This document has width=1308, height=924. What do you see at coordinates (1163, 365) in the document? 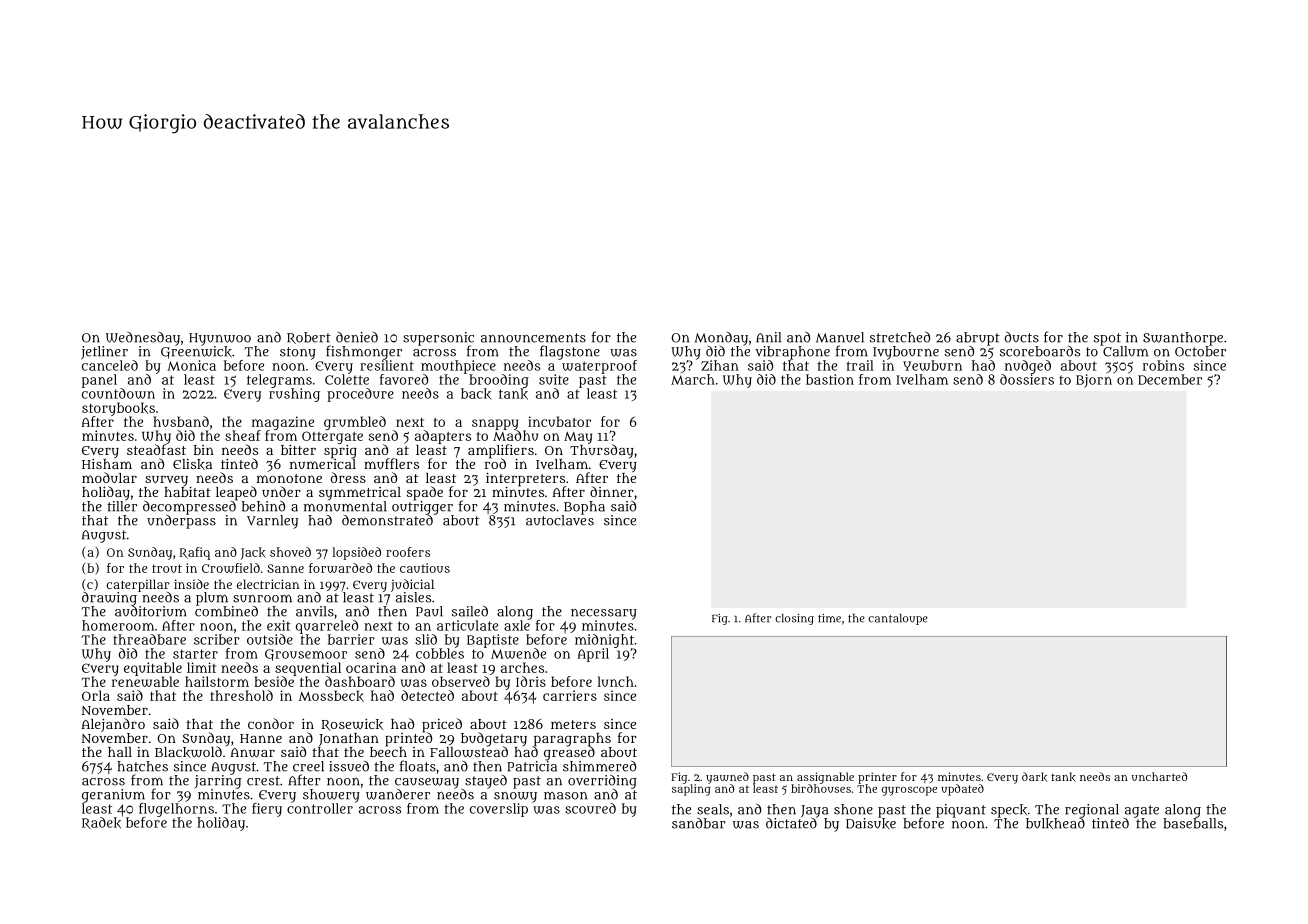
I see `robins` at bounding box center [1163, 365].
